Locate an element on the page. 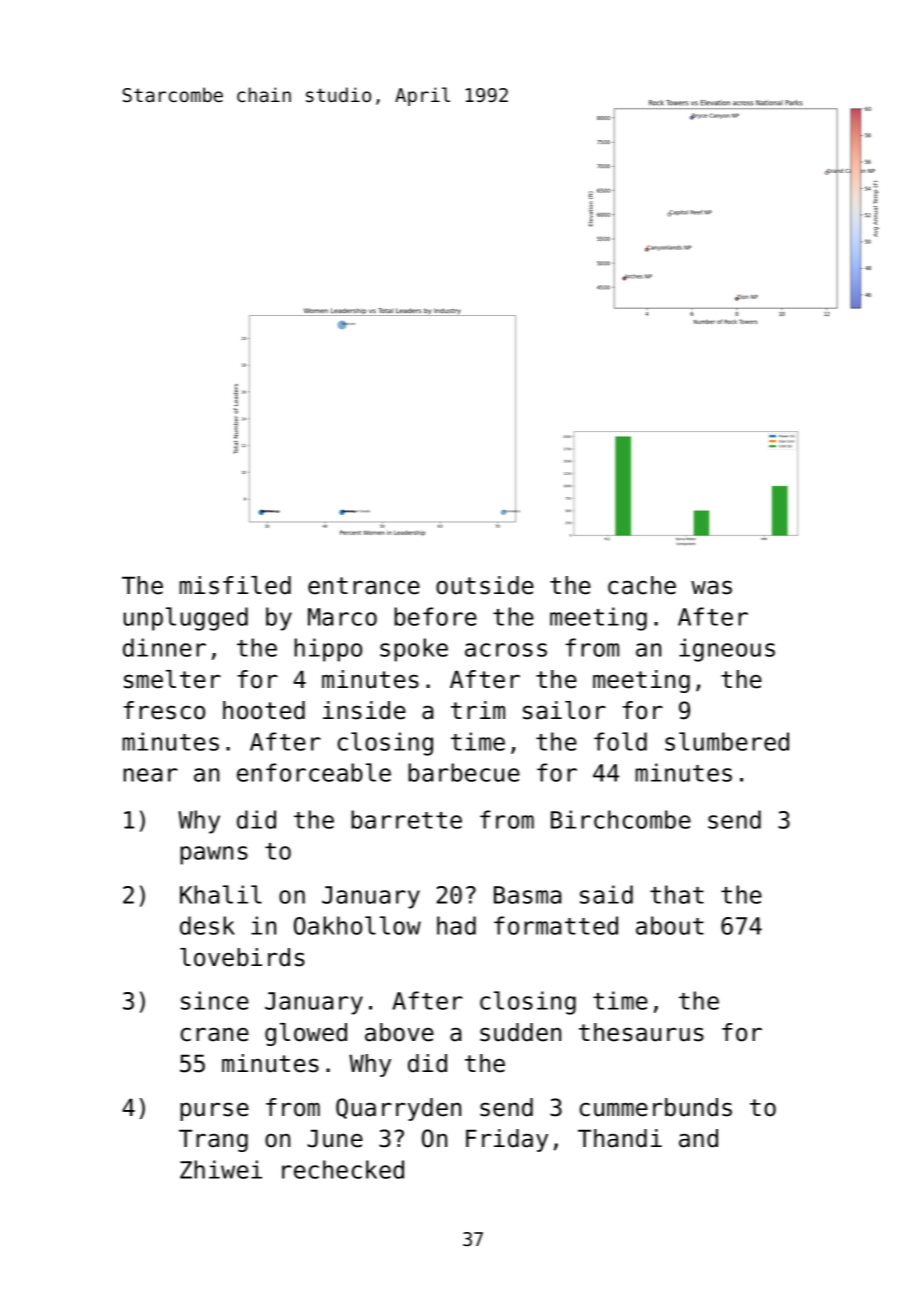 This document has height=1311, width=924. cache is located at coordinates (642, 585).
